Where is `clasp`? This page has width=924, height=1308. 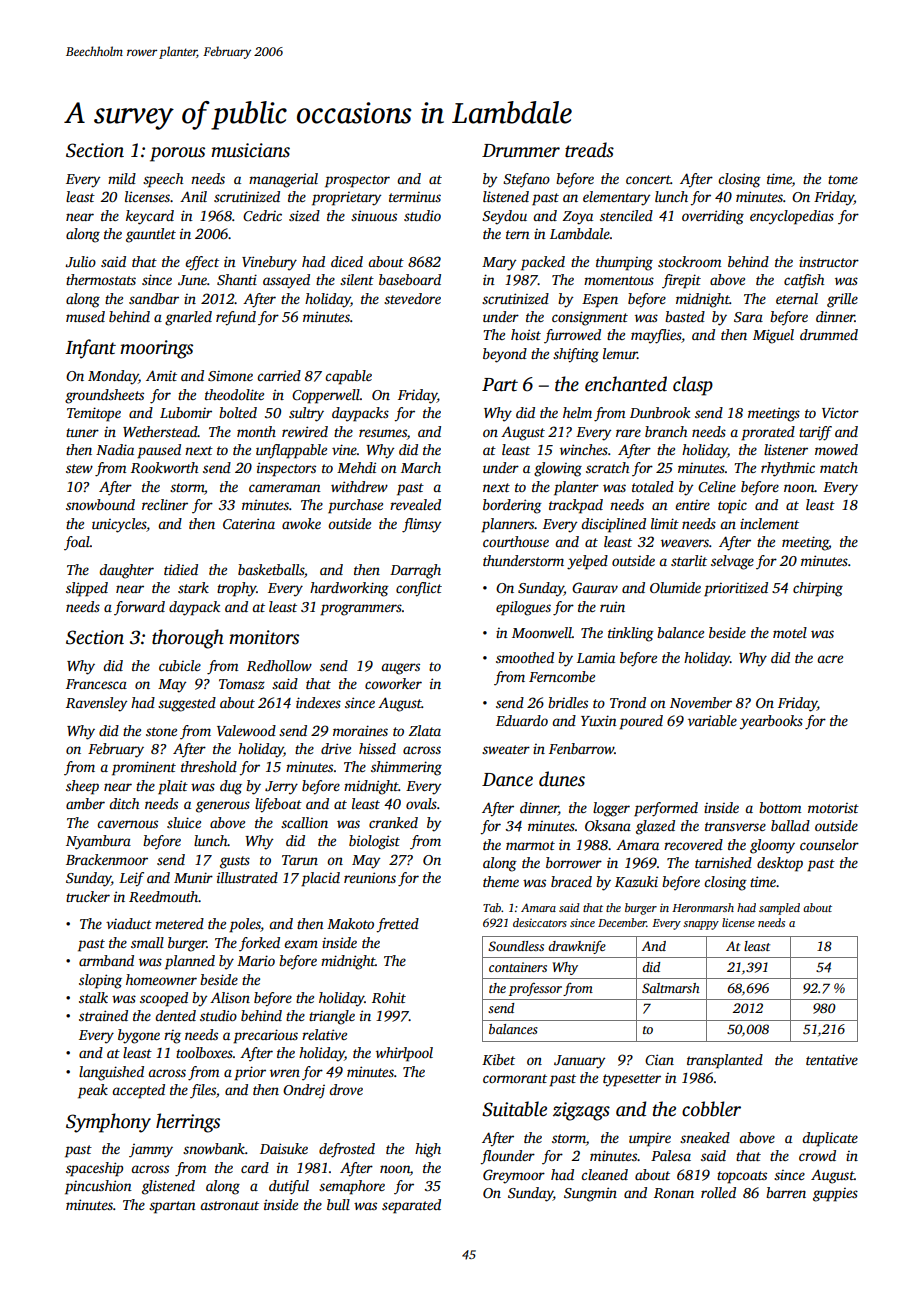 clasp is located at coordinates (693, 386).
